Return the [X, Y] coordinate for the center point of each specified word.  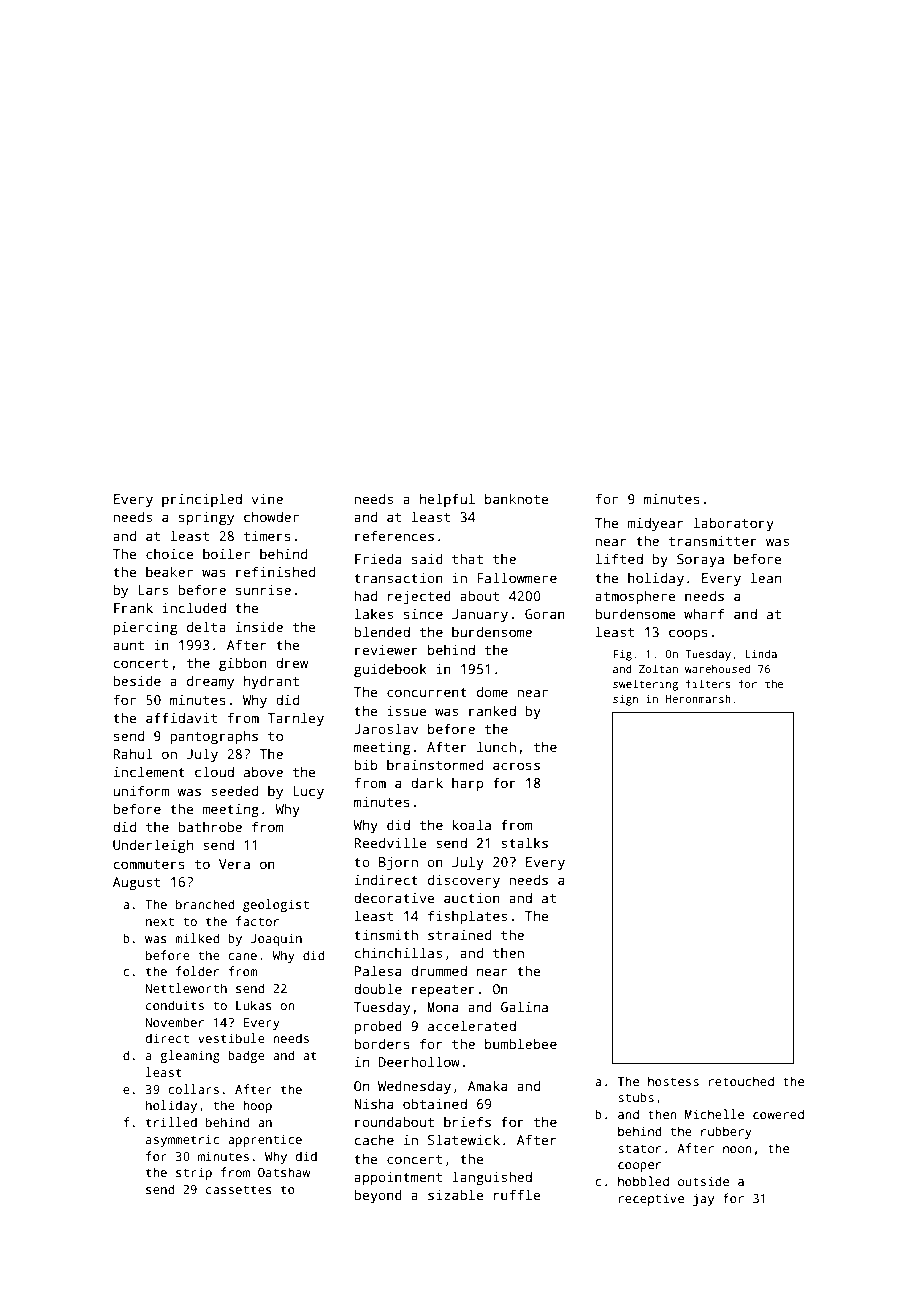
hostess [673, 1081]
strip [194, 1173]
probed [378, 1027]
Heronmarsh [698, 699]
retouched [741, 1081]
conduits [175, 1005]
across [516, 766]
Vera [234, 864]
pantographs [214, 737]
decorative [394, 897]
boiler [226, 553]
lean [766, 577]
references [394, 535]
